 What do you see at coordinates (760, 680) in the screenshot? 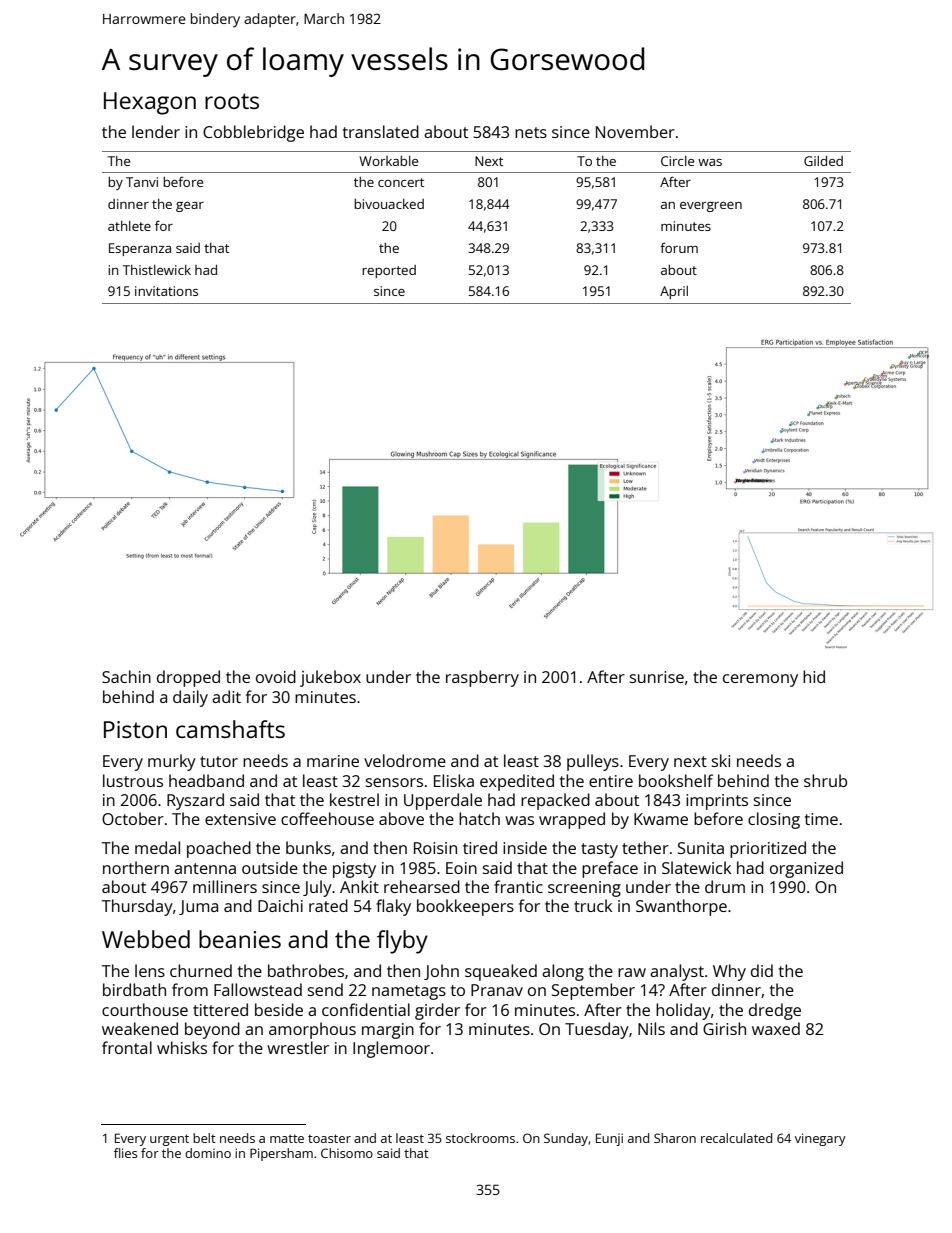
I see `ceremony` at bounding box center [760, 680].
